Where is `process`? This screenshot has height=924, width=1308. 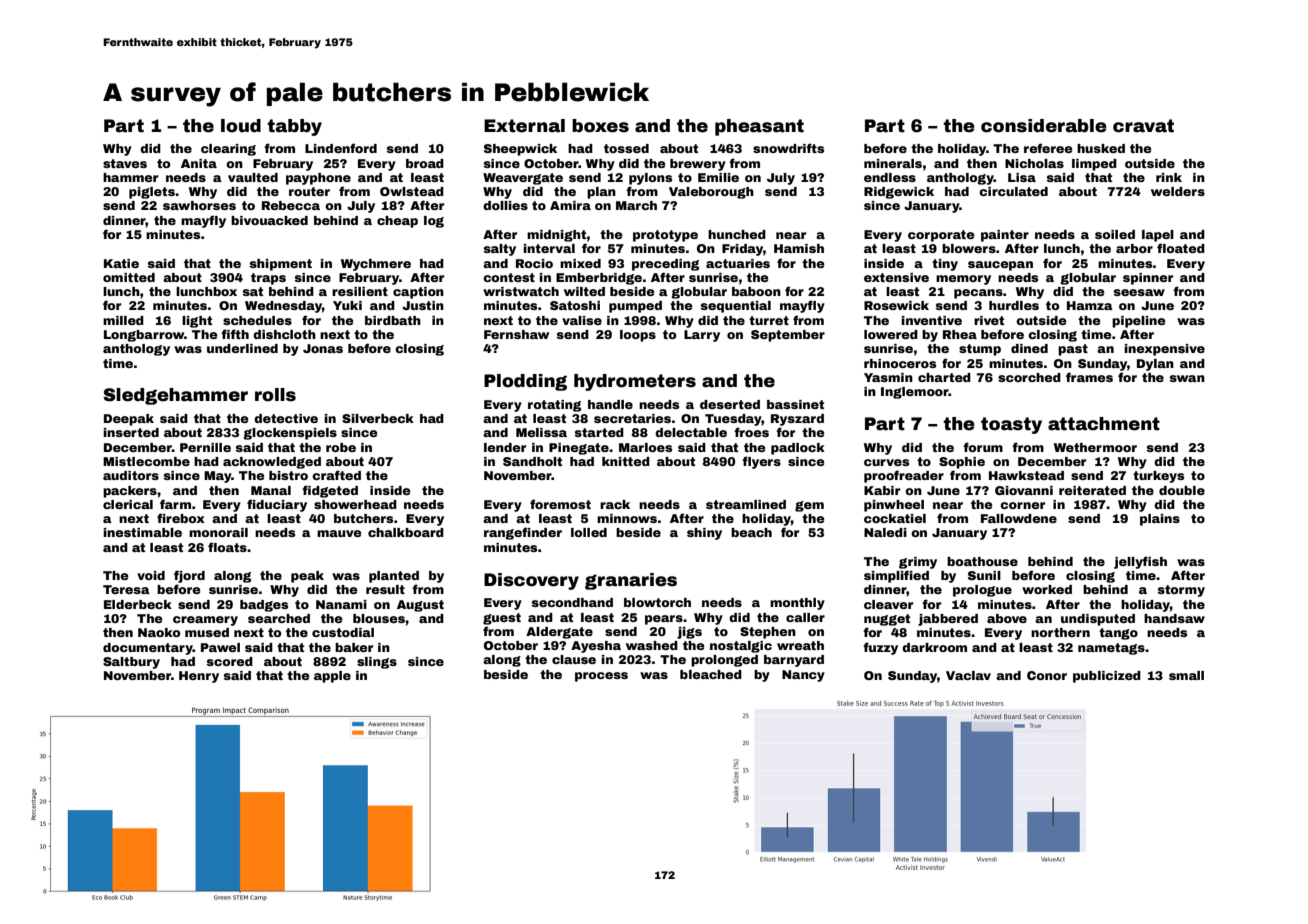
process is located at coordinates (601, 677).
